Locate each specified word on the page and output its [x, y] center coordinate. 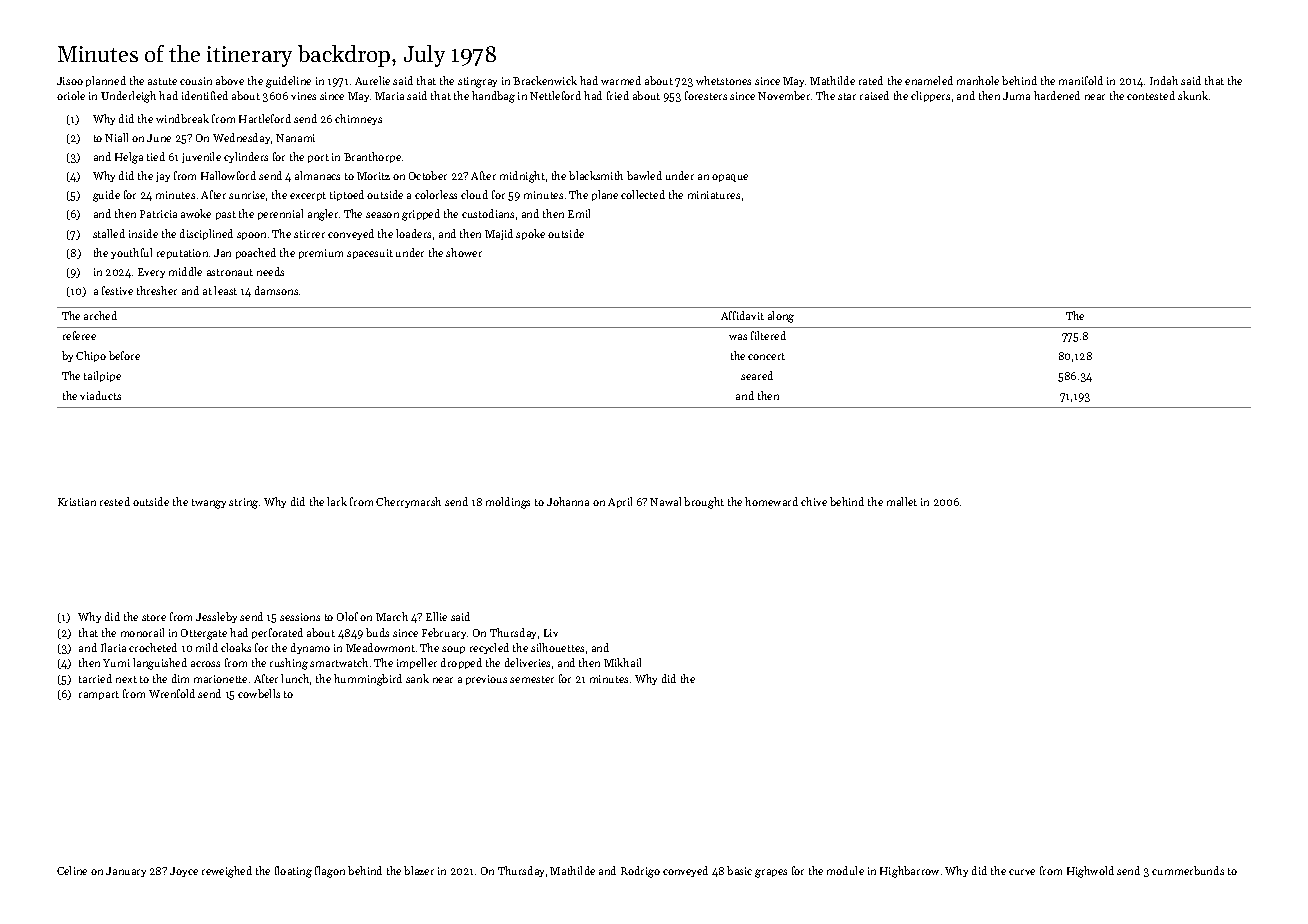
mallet [902, 501]
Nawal [665, 501]
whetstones [723, 80]
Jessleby [216, 617]
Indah [1164, 80]
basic [739, 870]
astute [162, 81]
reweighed [227, 872]
